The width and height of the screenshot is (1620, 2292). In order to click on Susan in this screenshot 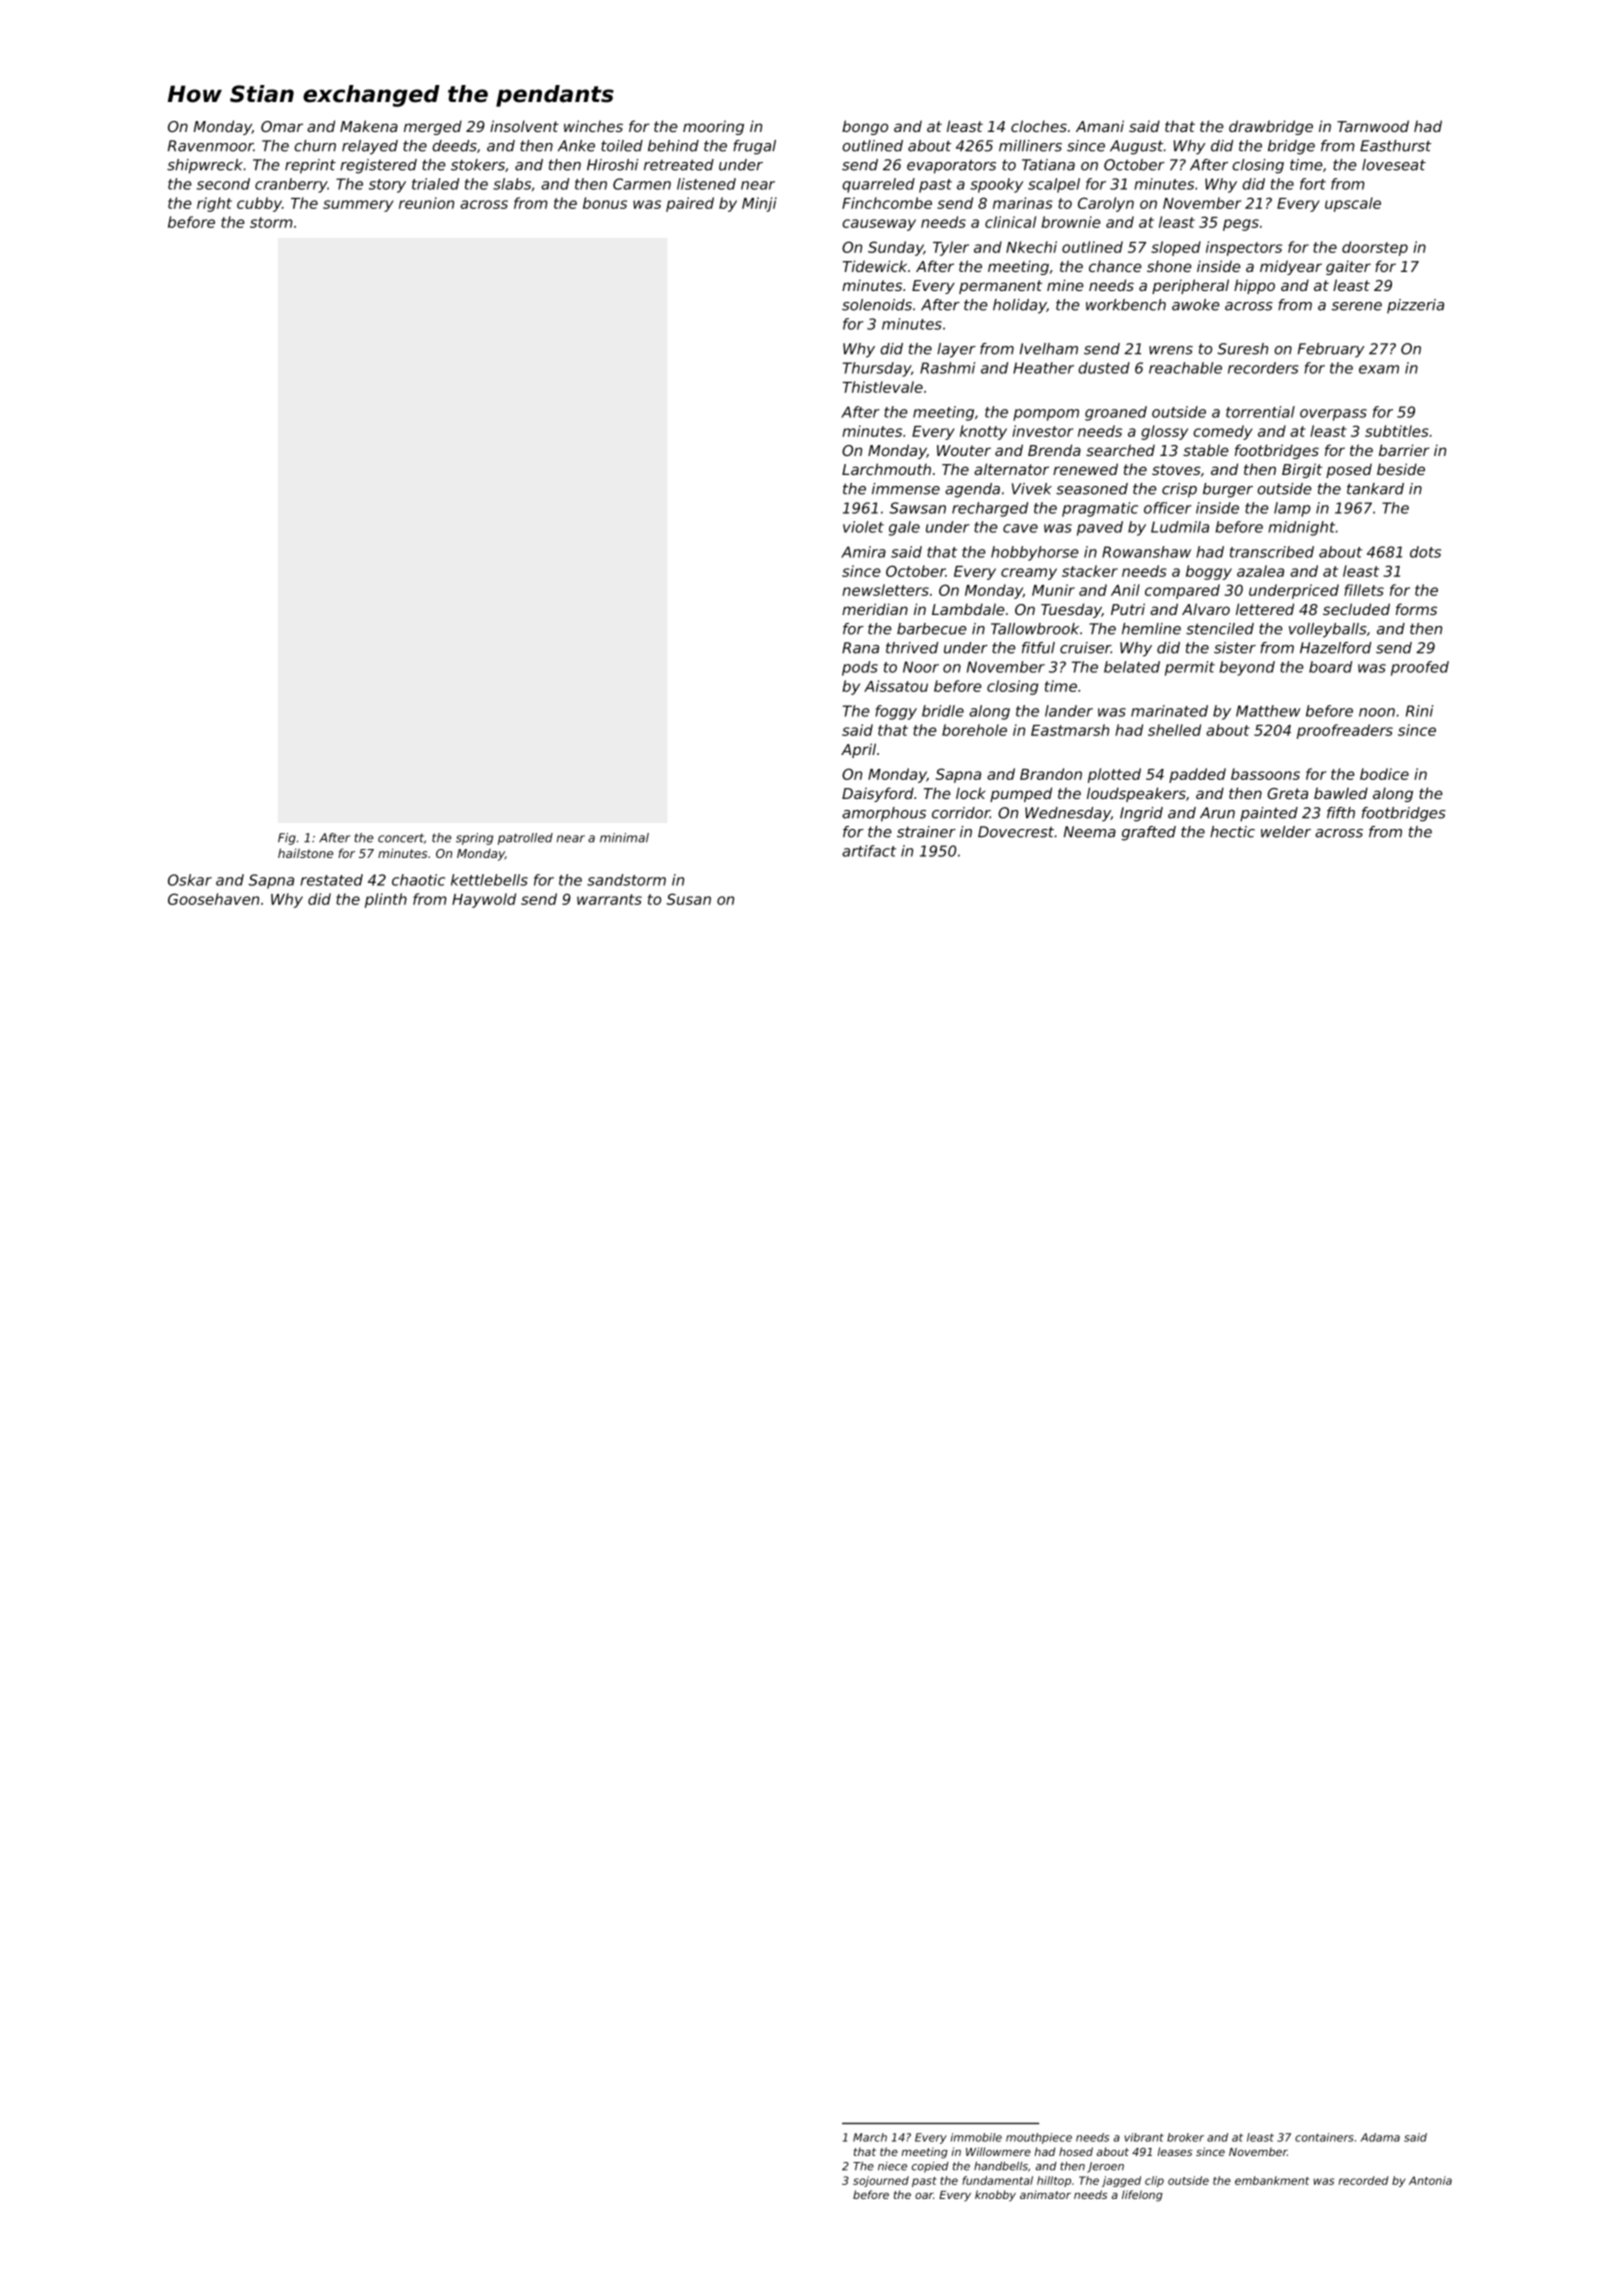, I will do `click(688, 899)`.
